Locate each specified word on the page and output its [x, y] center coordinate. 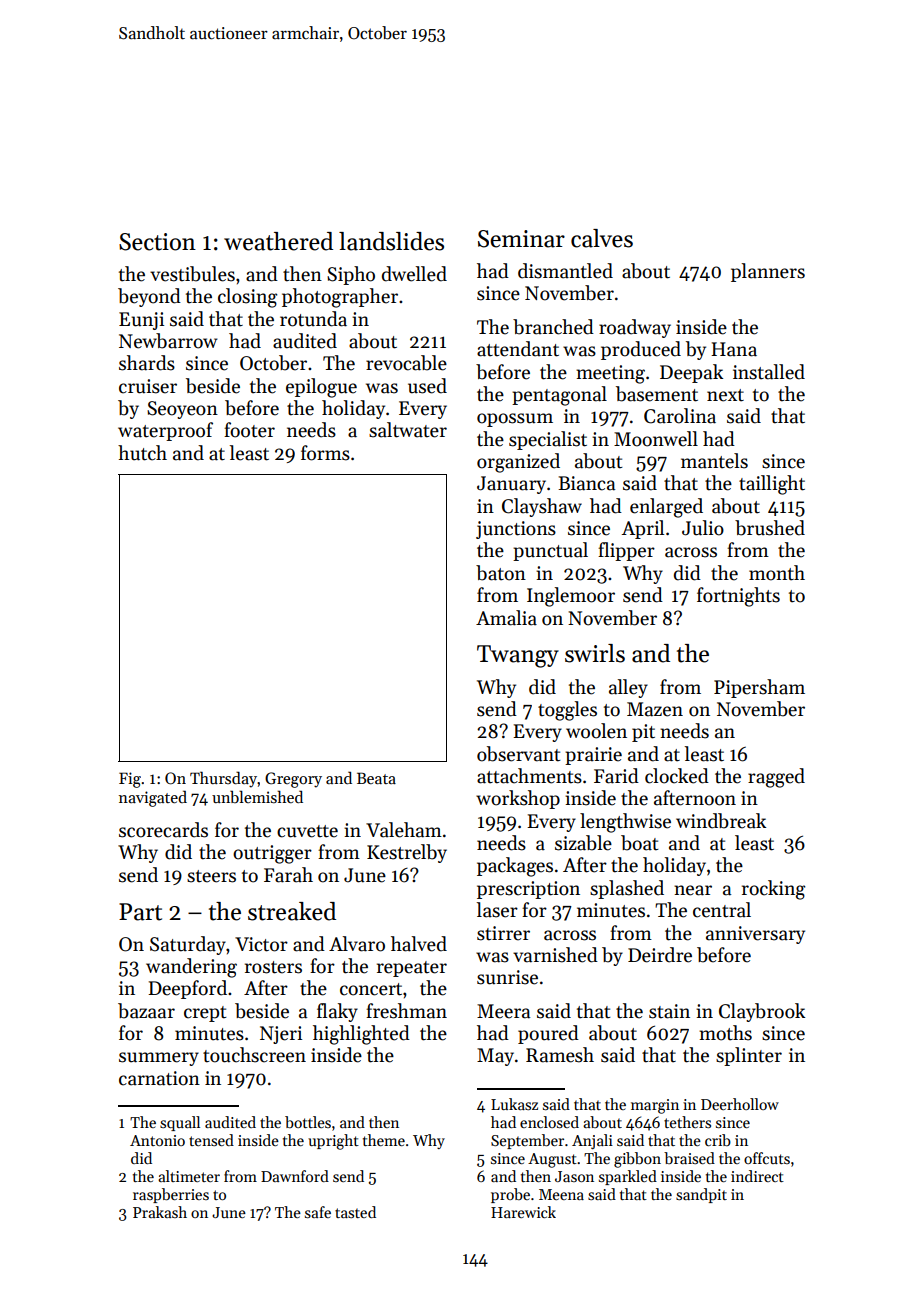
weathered [278, 241]
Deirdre [660, 955]
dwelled [414, 274]
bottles [308, 1122]
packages [515, 867]
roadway [635, 328]
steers [211, 876]
